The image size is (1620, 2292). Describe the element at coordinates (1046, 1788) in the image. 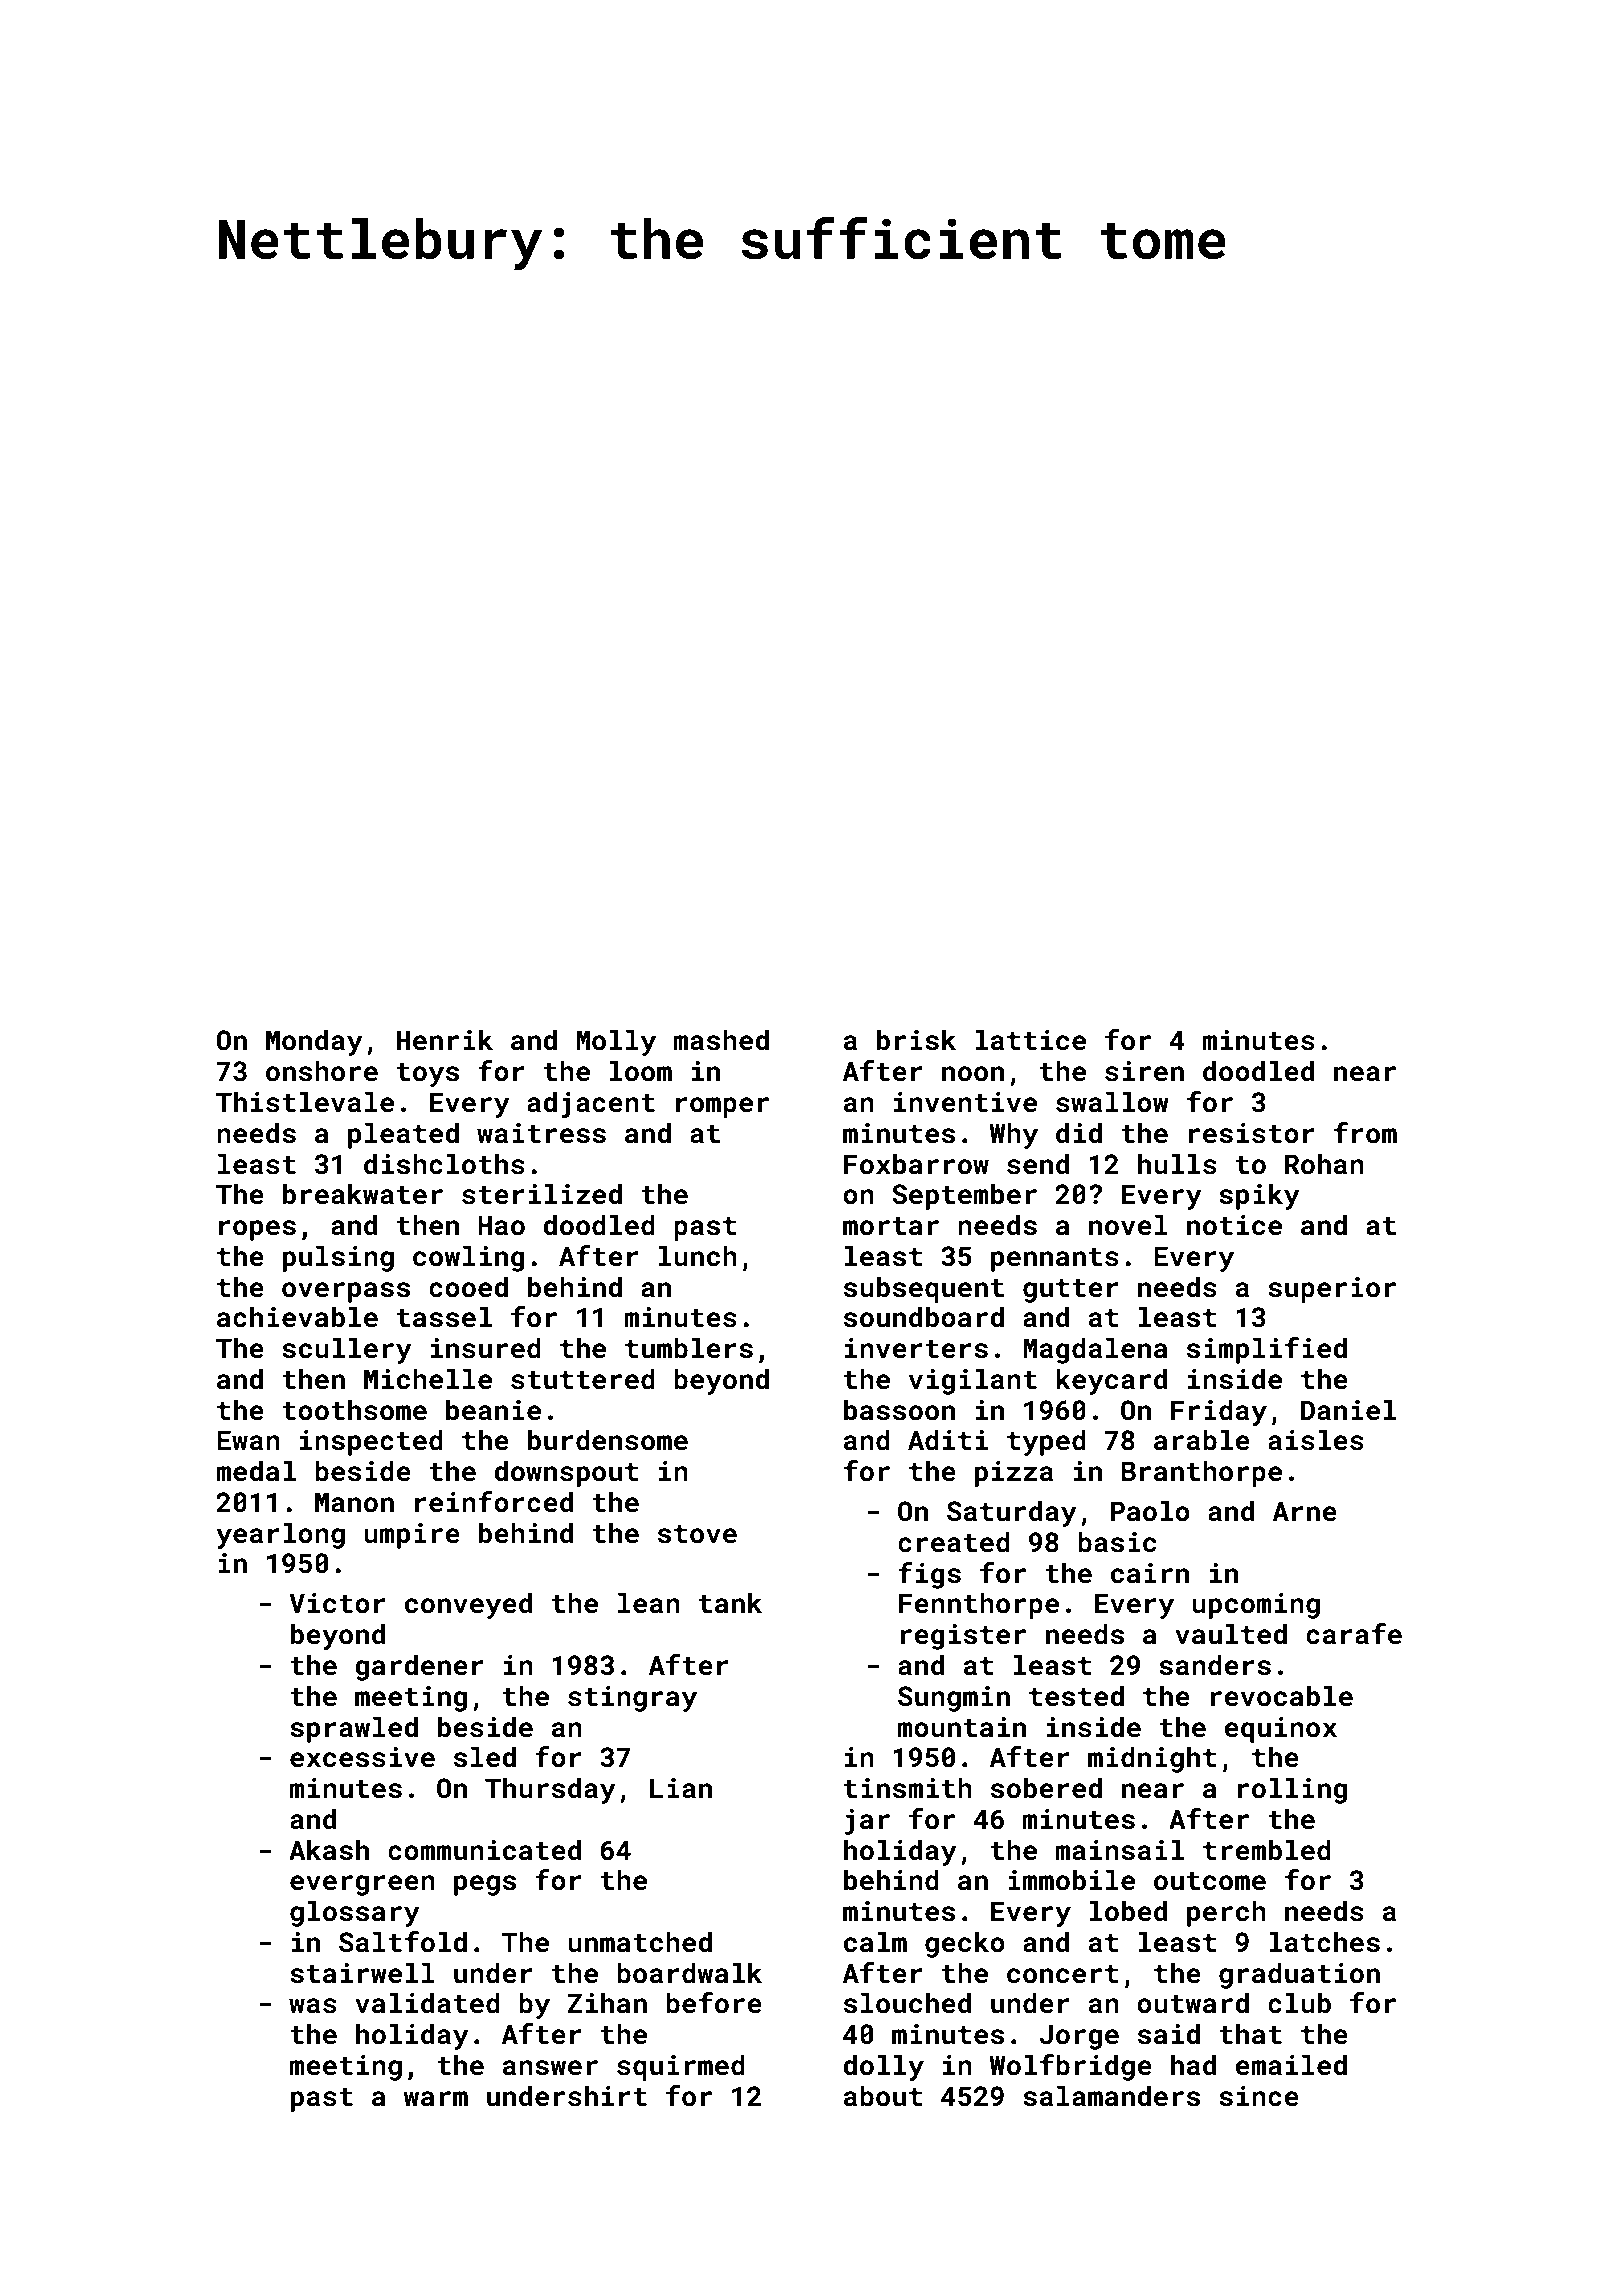

I see `sobered` at that location.
